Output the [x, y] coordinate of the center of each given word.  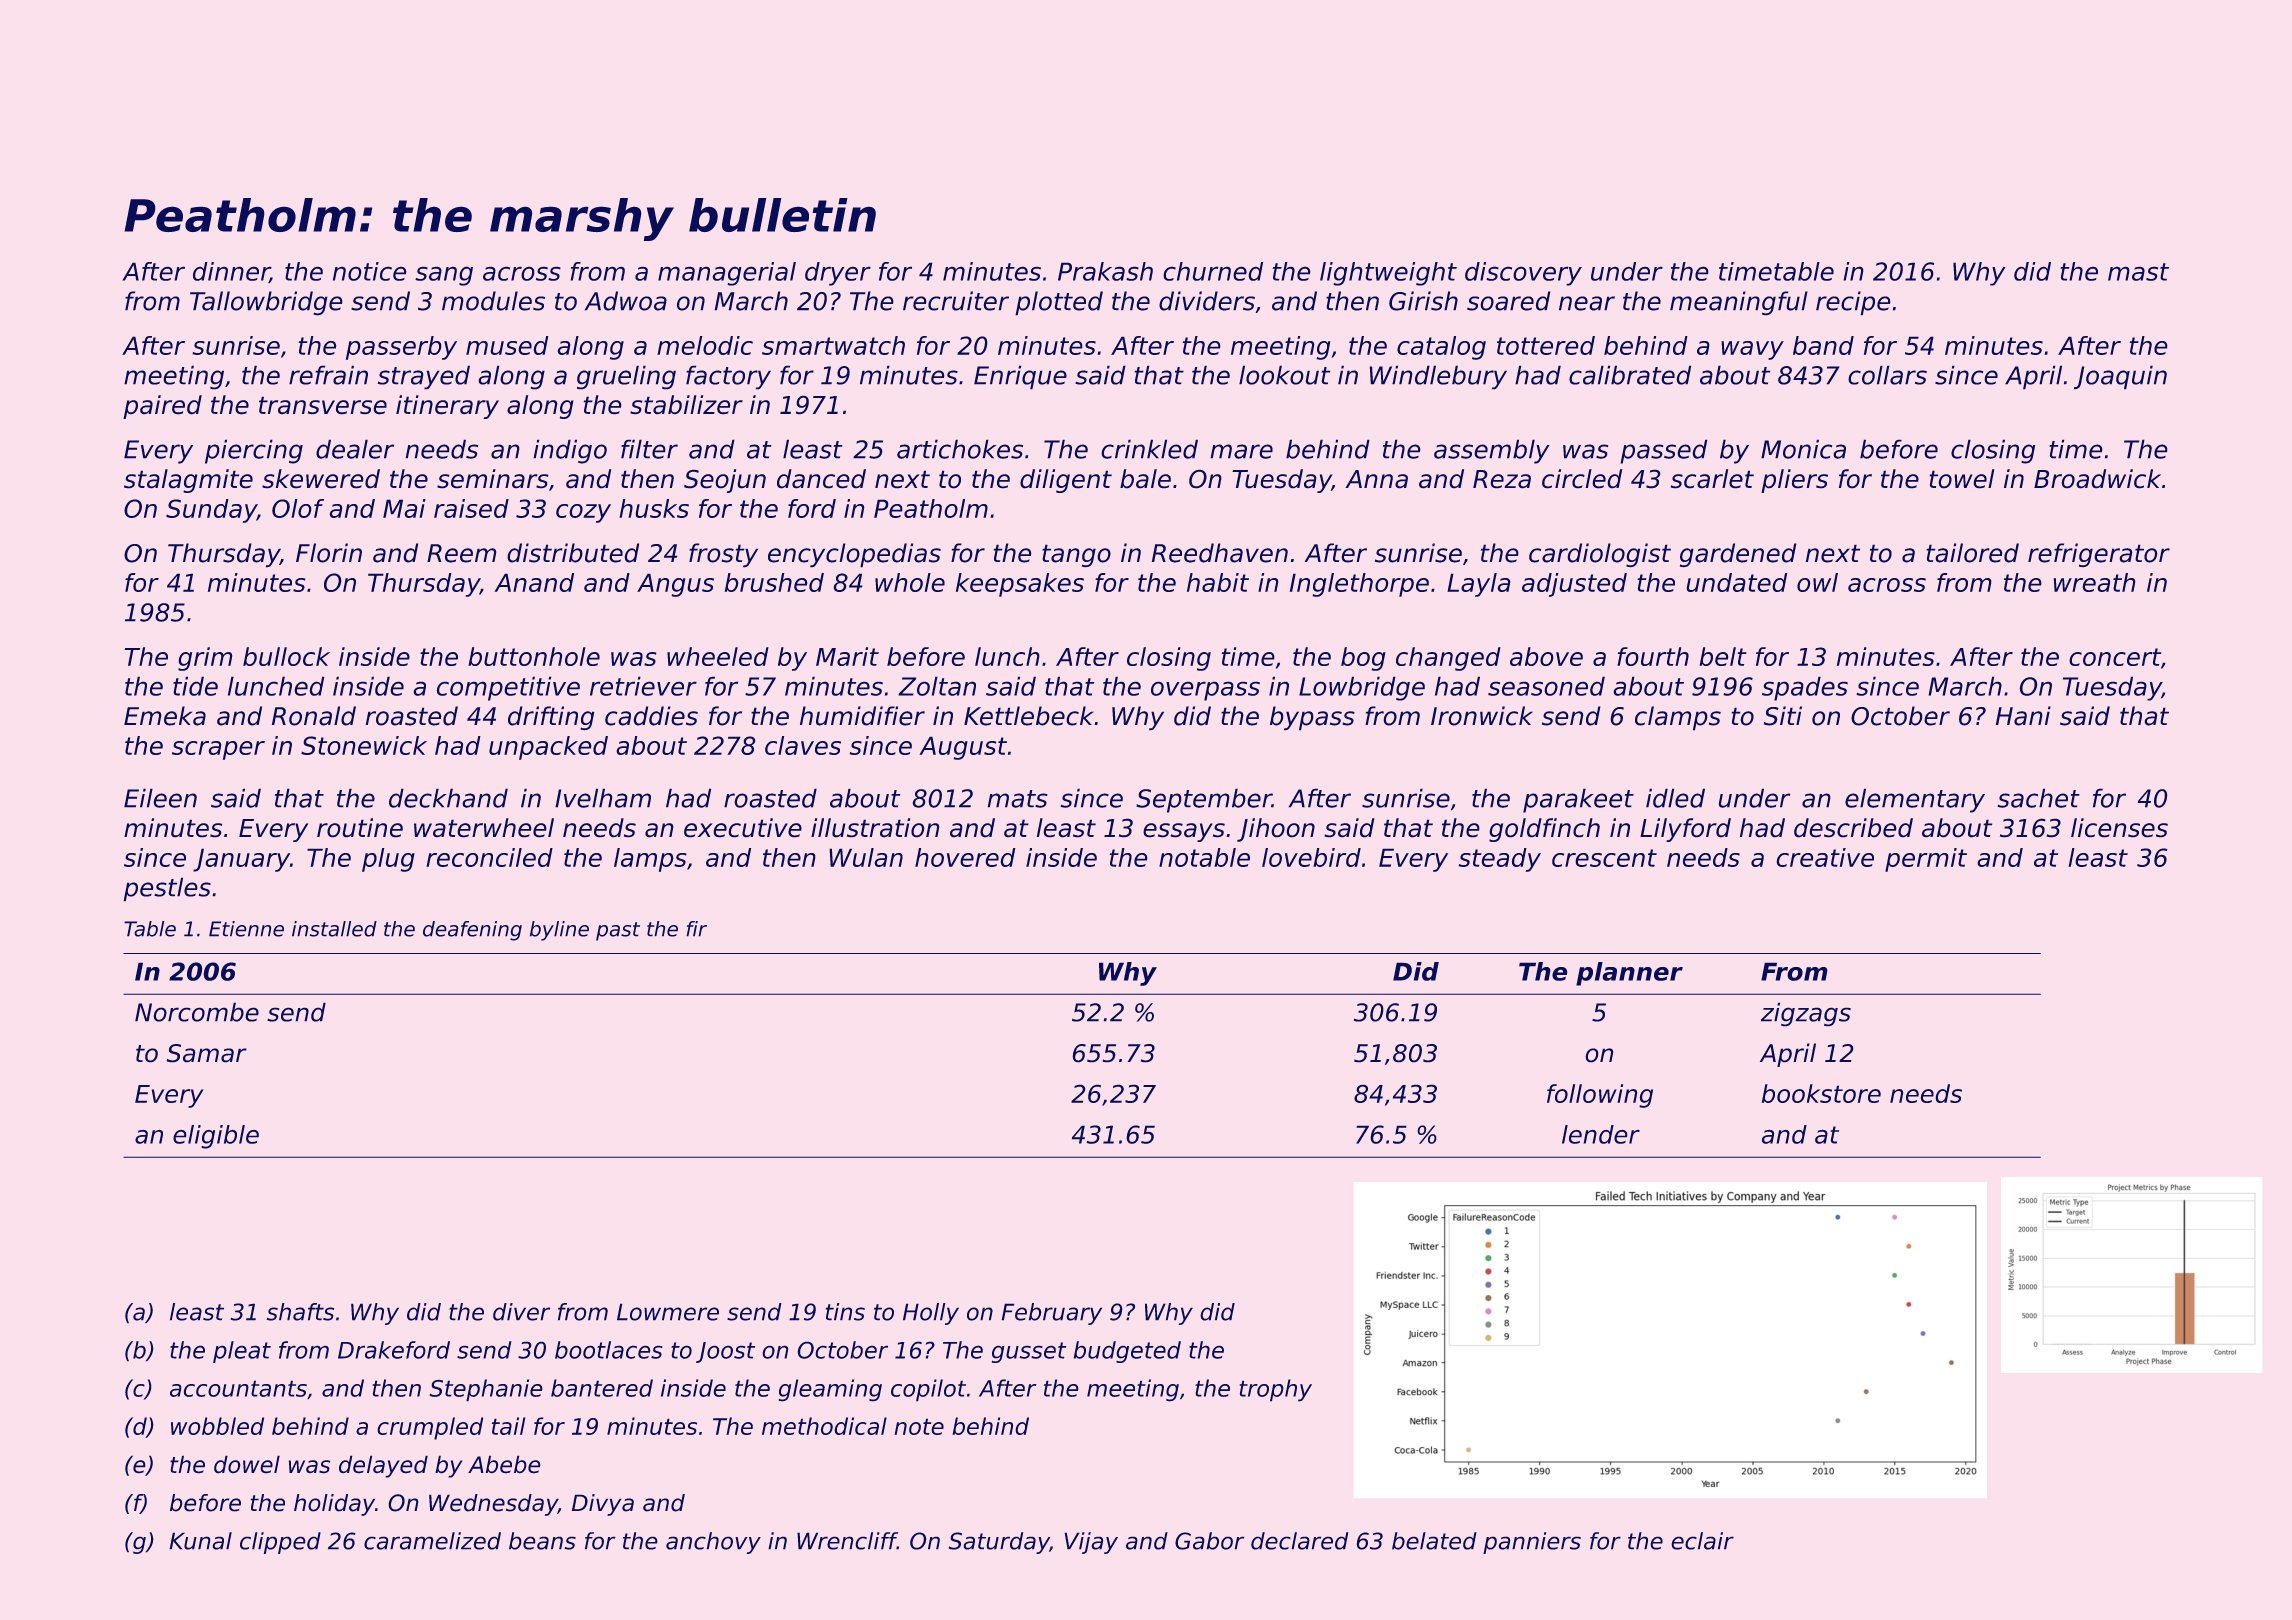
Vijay [1091, 1543]
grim [205, 659]
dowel [247, 1464]
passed [1663, 451]
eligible [216, 1137]
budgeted [1127, 1352]
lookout [1284, 375]
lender [1601, 1134]
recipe [1853, 303]
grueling [626, 377]
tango [1076, 556]
